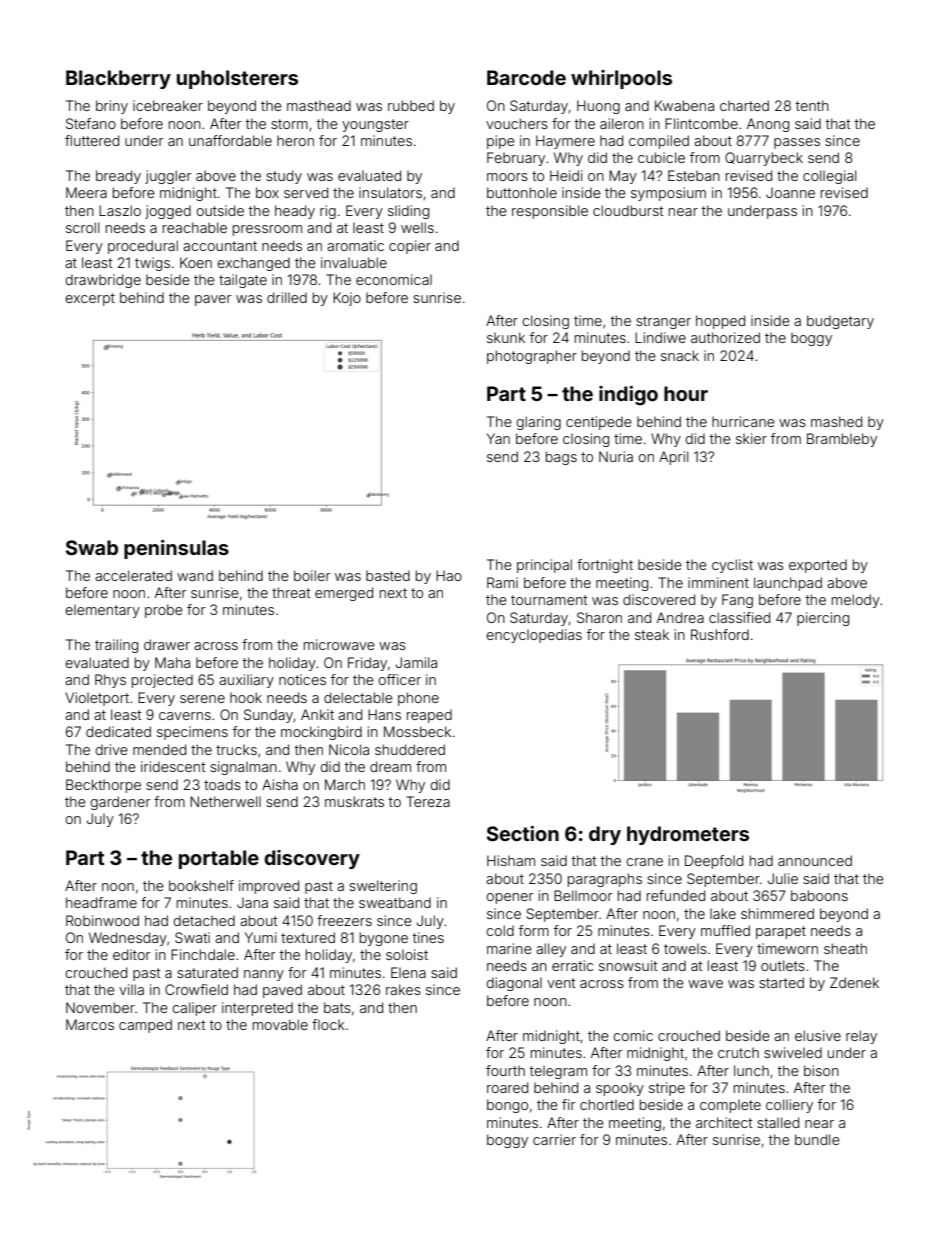  What do you see at coordinates (790, 192) in the page?
I see `Joanne` at bounding box center [790, 192].
